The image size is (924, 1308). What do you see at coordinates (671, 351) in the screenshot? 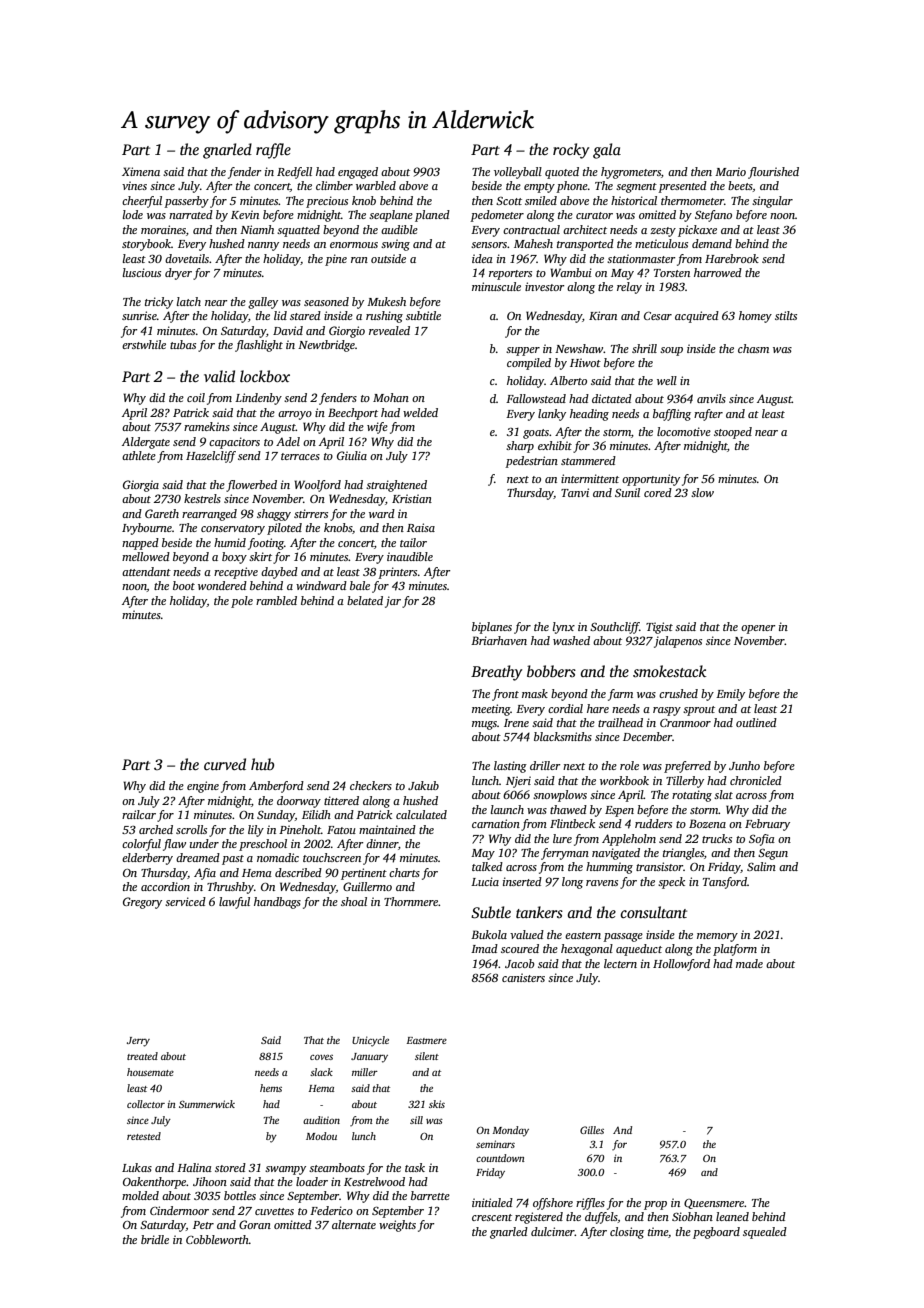
I see `soup` at bounding box center [671, 351].
